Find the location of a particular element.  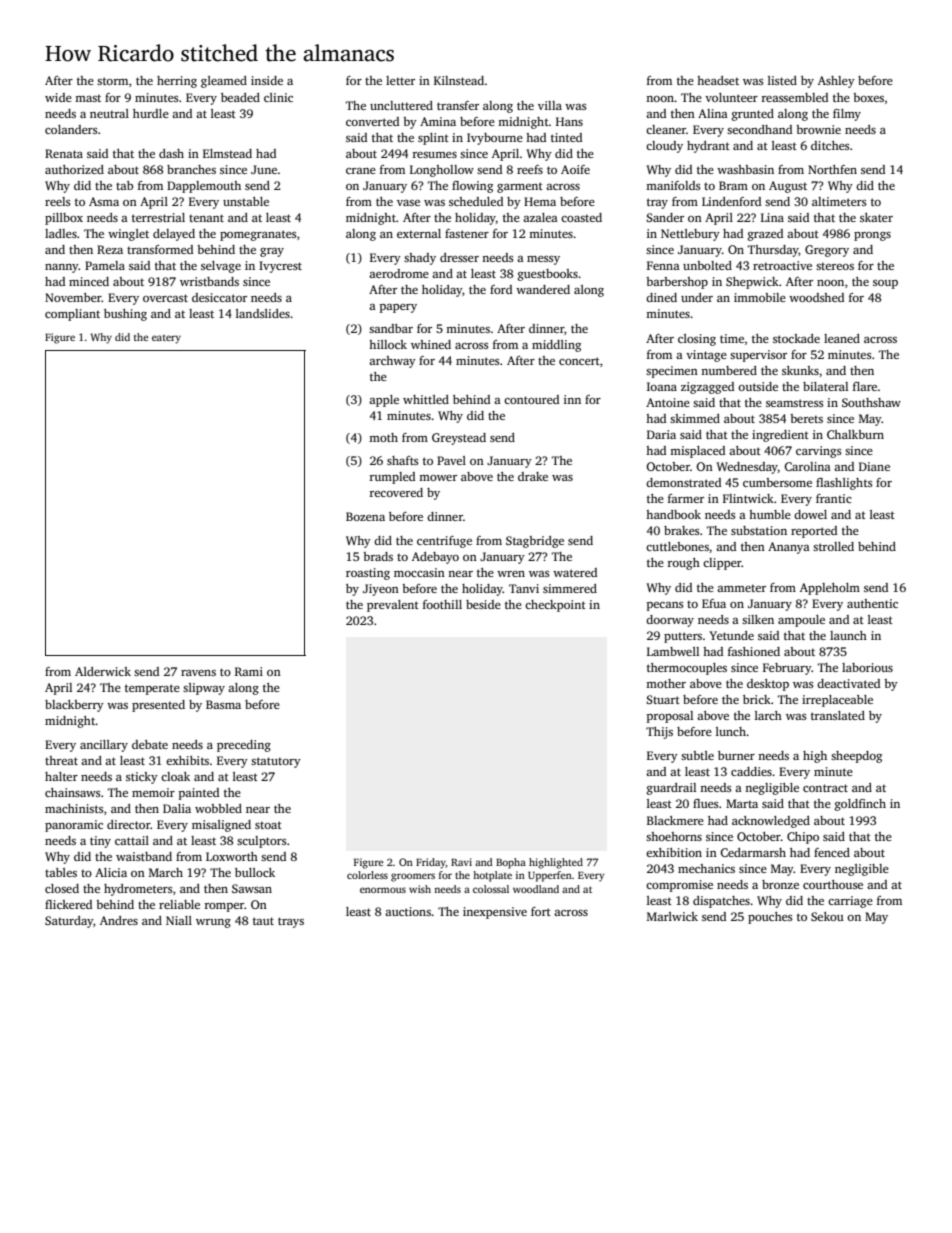

stereos is located at coordinates (835, 266).
